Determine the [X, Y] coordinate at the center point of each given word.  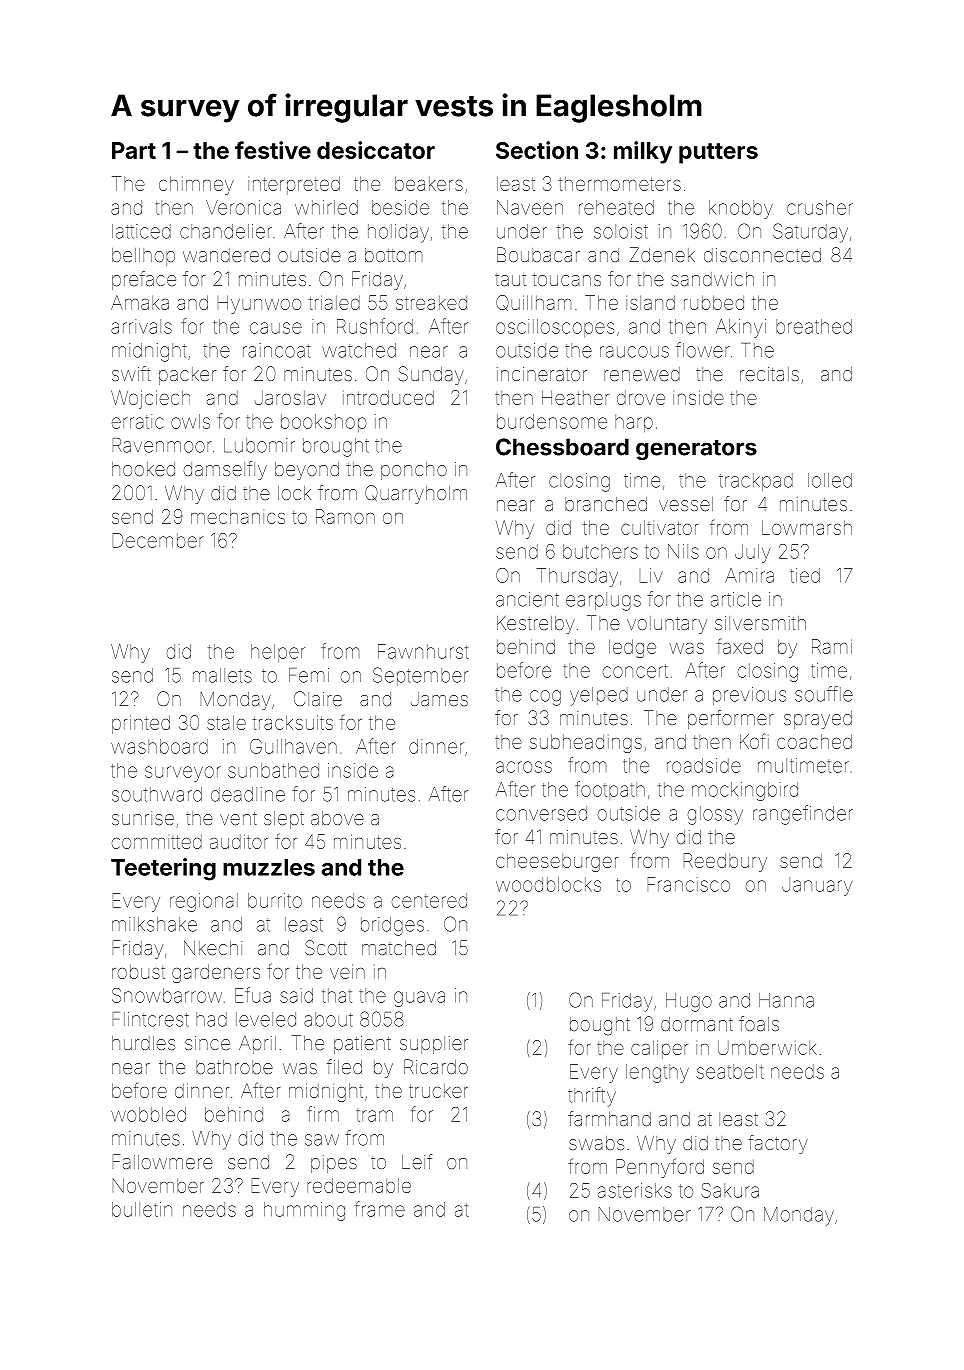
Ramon [345, 516]
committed [157, 842]
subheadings [585, 743]
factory [778, 1144]
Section [537, 150]
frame [380, 1209]
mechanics [238, 516]
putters [718, 153]
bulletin [142, 1209]
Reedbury [725, 862]
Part [134, 150]
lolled [830, 480]
